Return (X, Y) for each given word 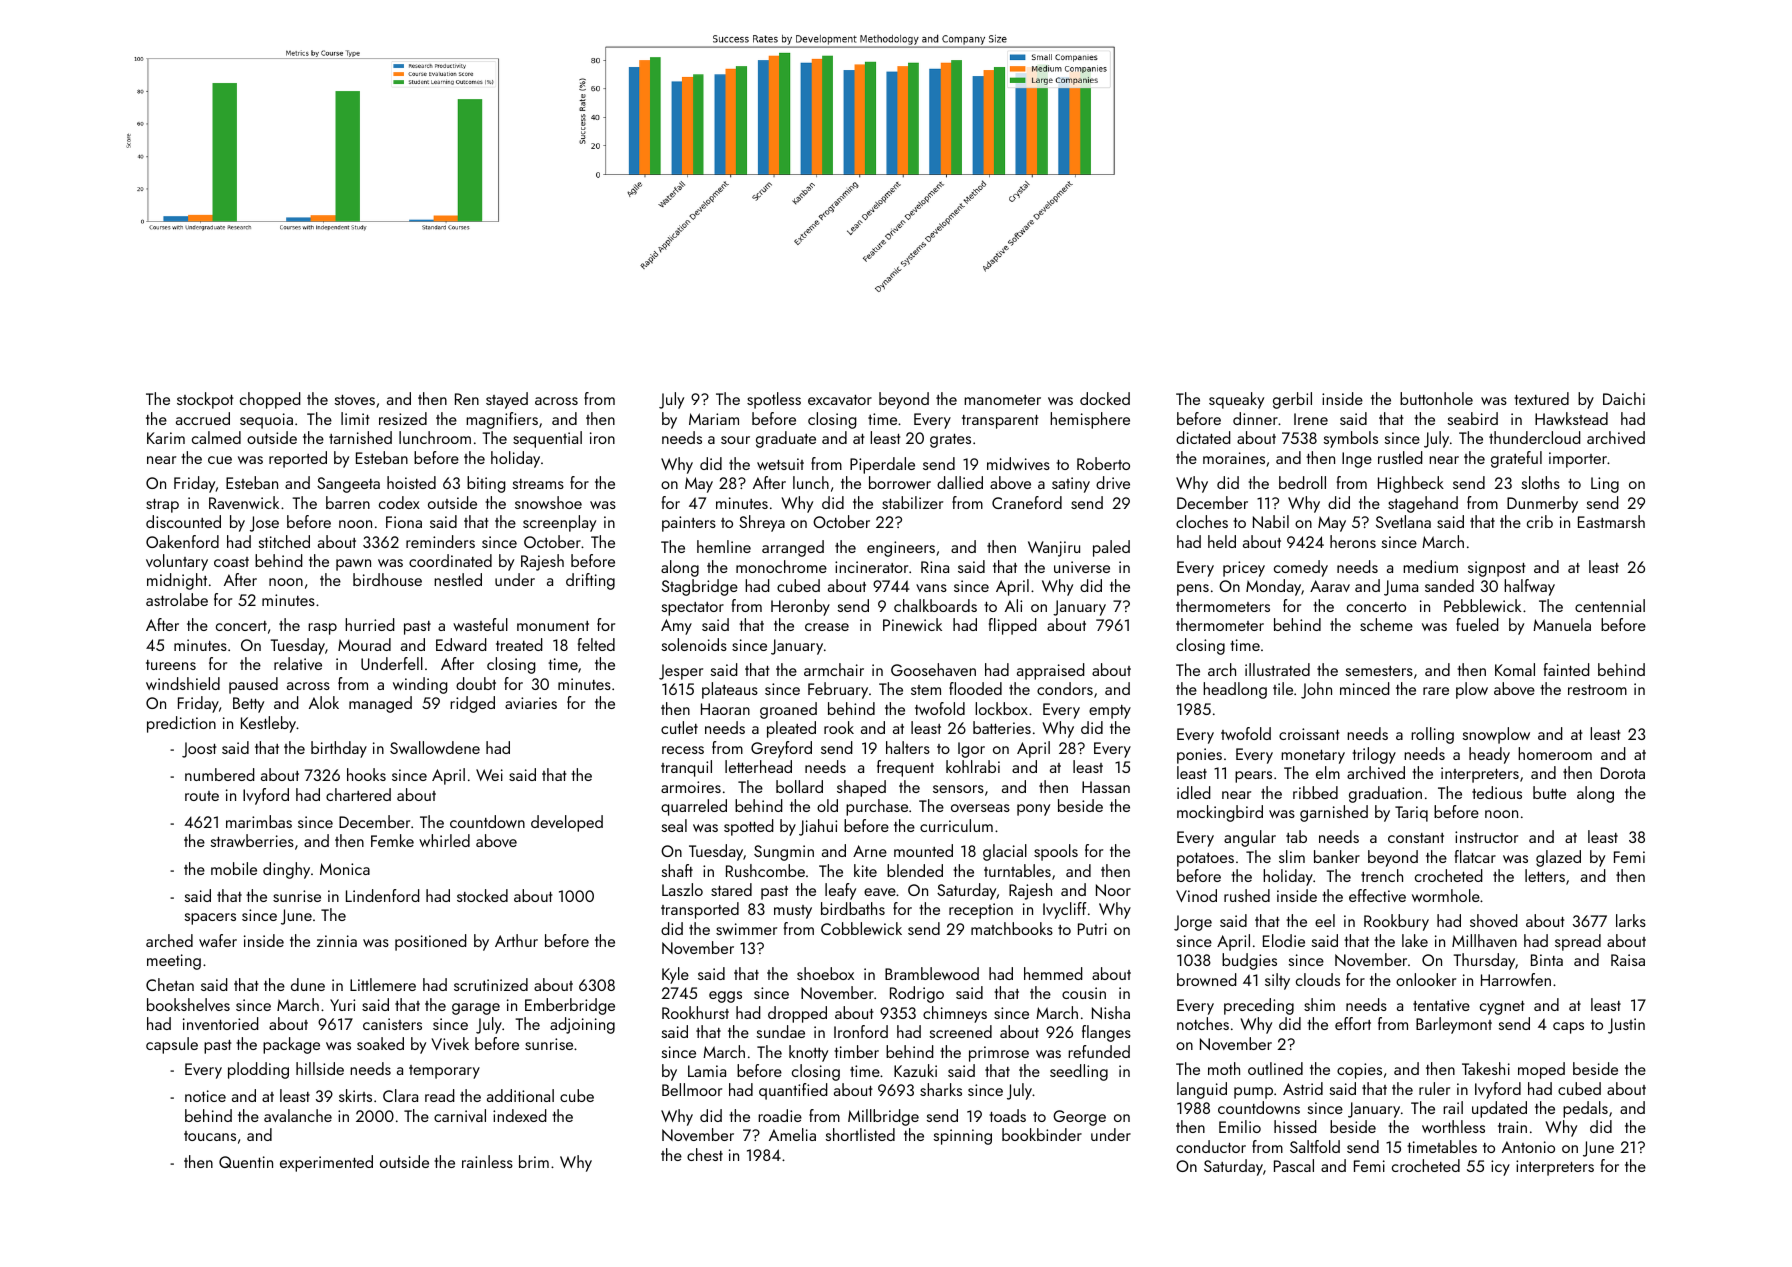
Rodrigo (917, 994)
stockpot (205, 400)
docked (1105, 398)
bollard (799, 786)
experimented (326, 1163)
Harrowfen (1516, 979)
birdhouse (387, 579)
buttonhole (1436, 398)
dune (308, 984)
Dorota (1623, 773)
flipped (1013, 626)
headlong (1235, 690)
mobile (234, 868)
